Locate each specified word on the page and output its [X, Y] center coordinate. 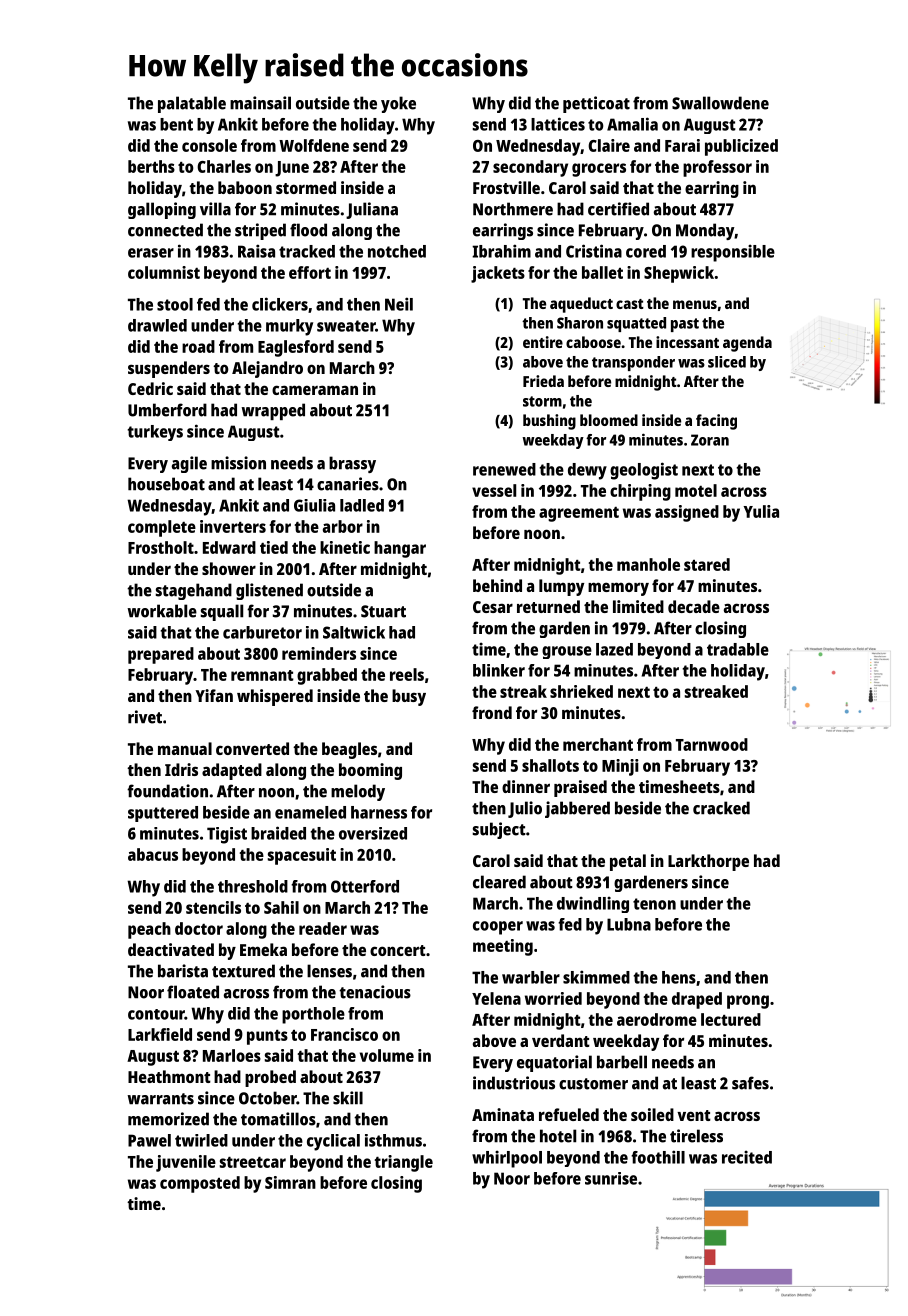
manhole [648, 564]
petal [628, 862]
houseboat [166, 484]
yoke [398, 104]
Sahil [281, 907]
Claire [609, 145]
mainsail [260, 103]
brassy [352, 464]
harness [379, 812]
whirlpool [507, 1159]
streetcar [253, 1162]
